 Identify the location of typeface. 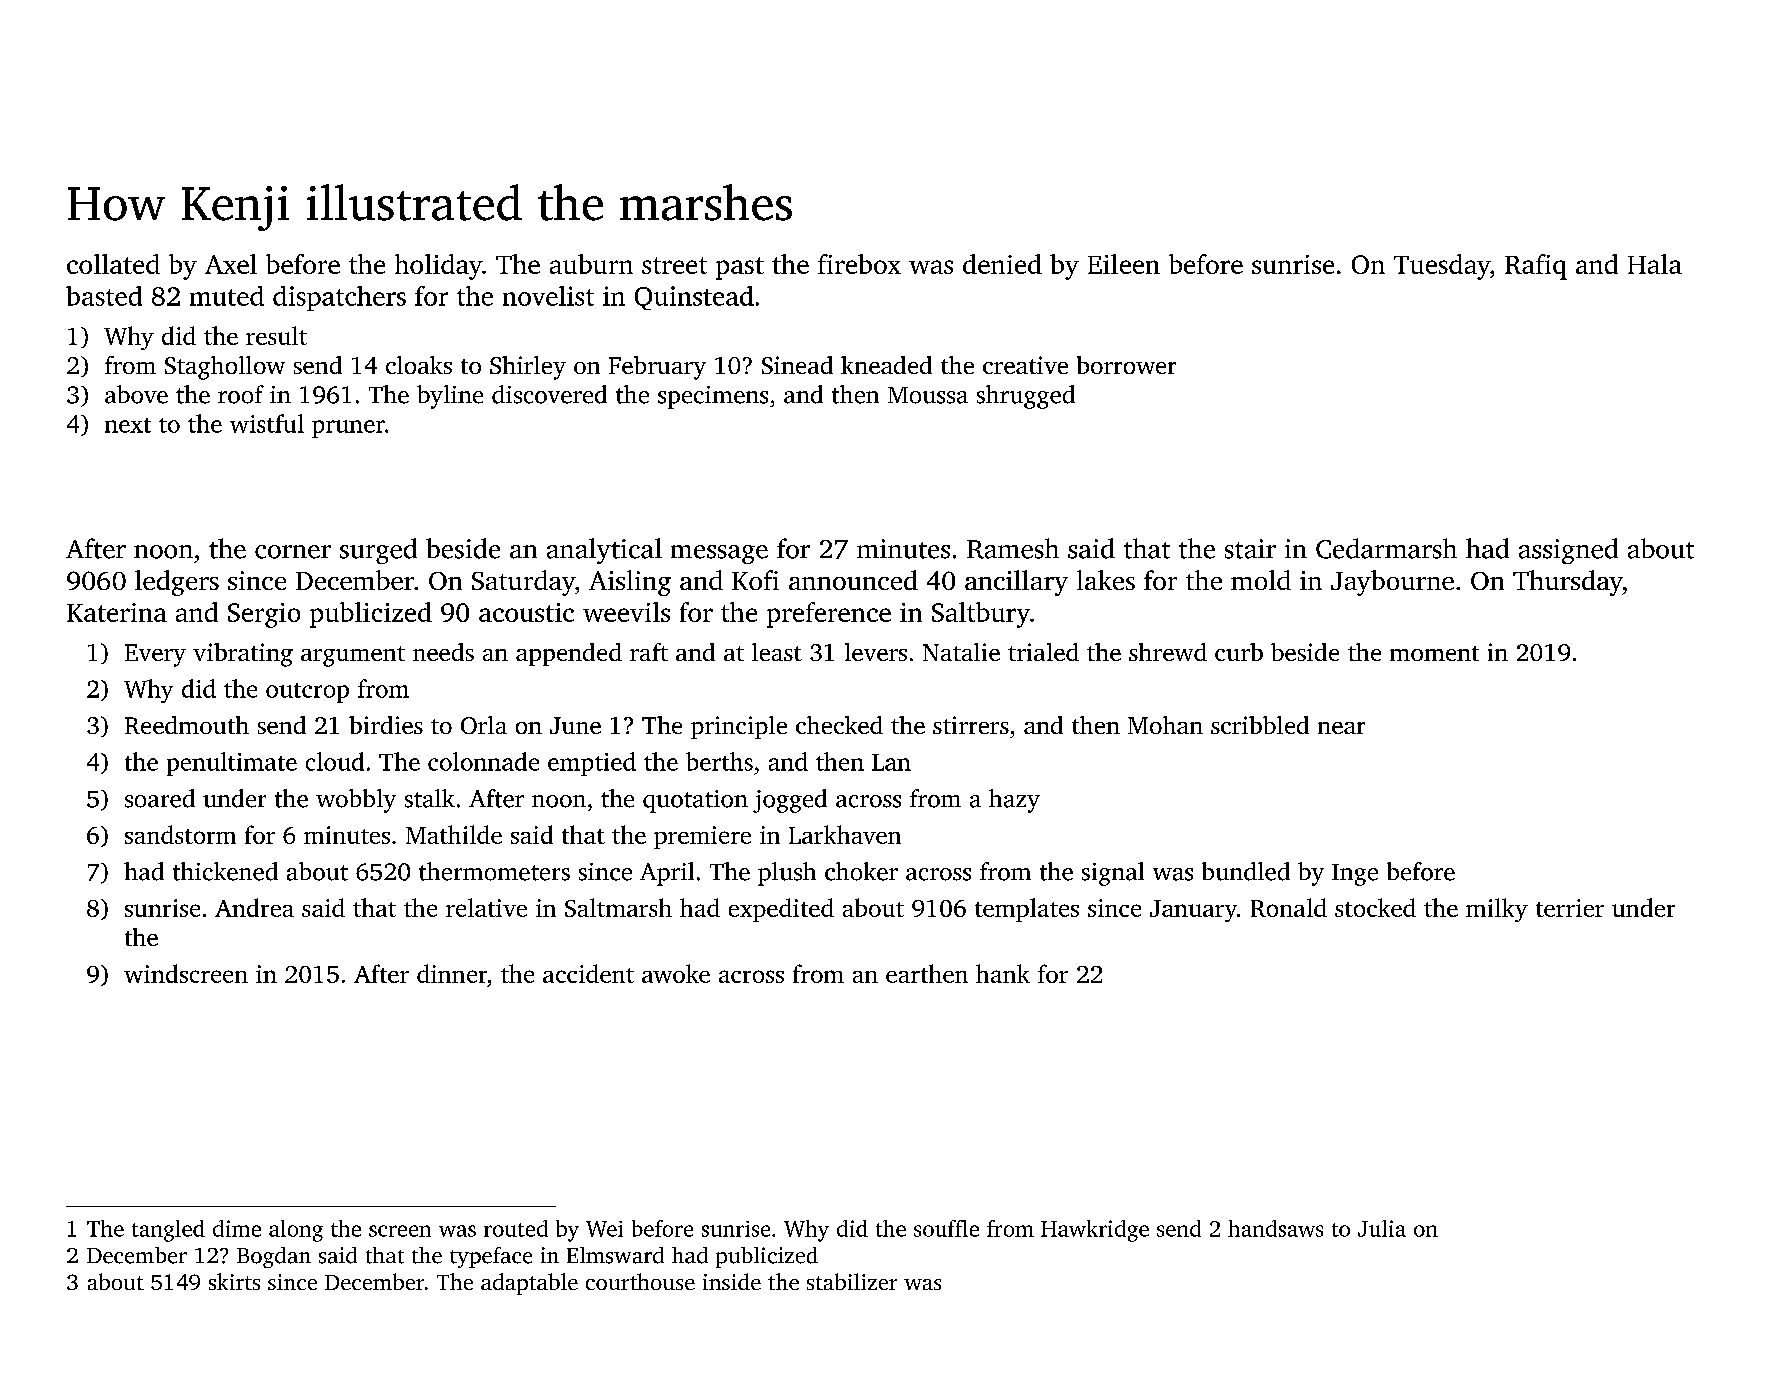
(491, 1257).
